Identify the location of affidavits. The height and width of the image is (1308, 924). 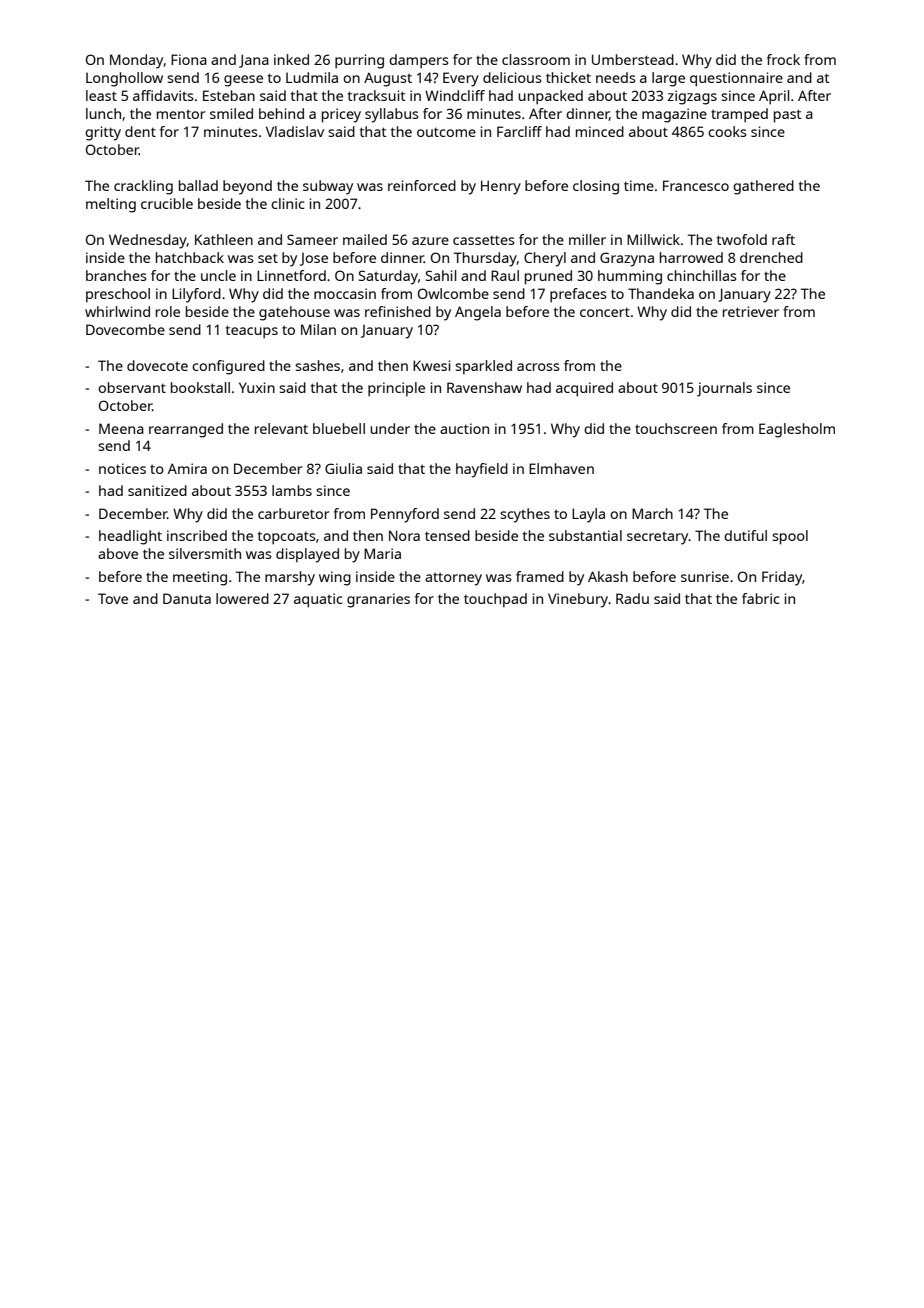
(163, 95).
